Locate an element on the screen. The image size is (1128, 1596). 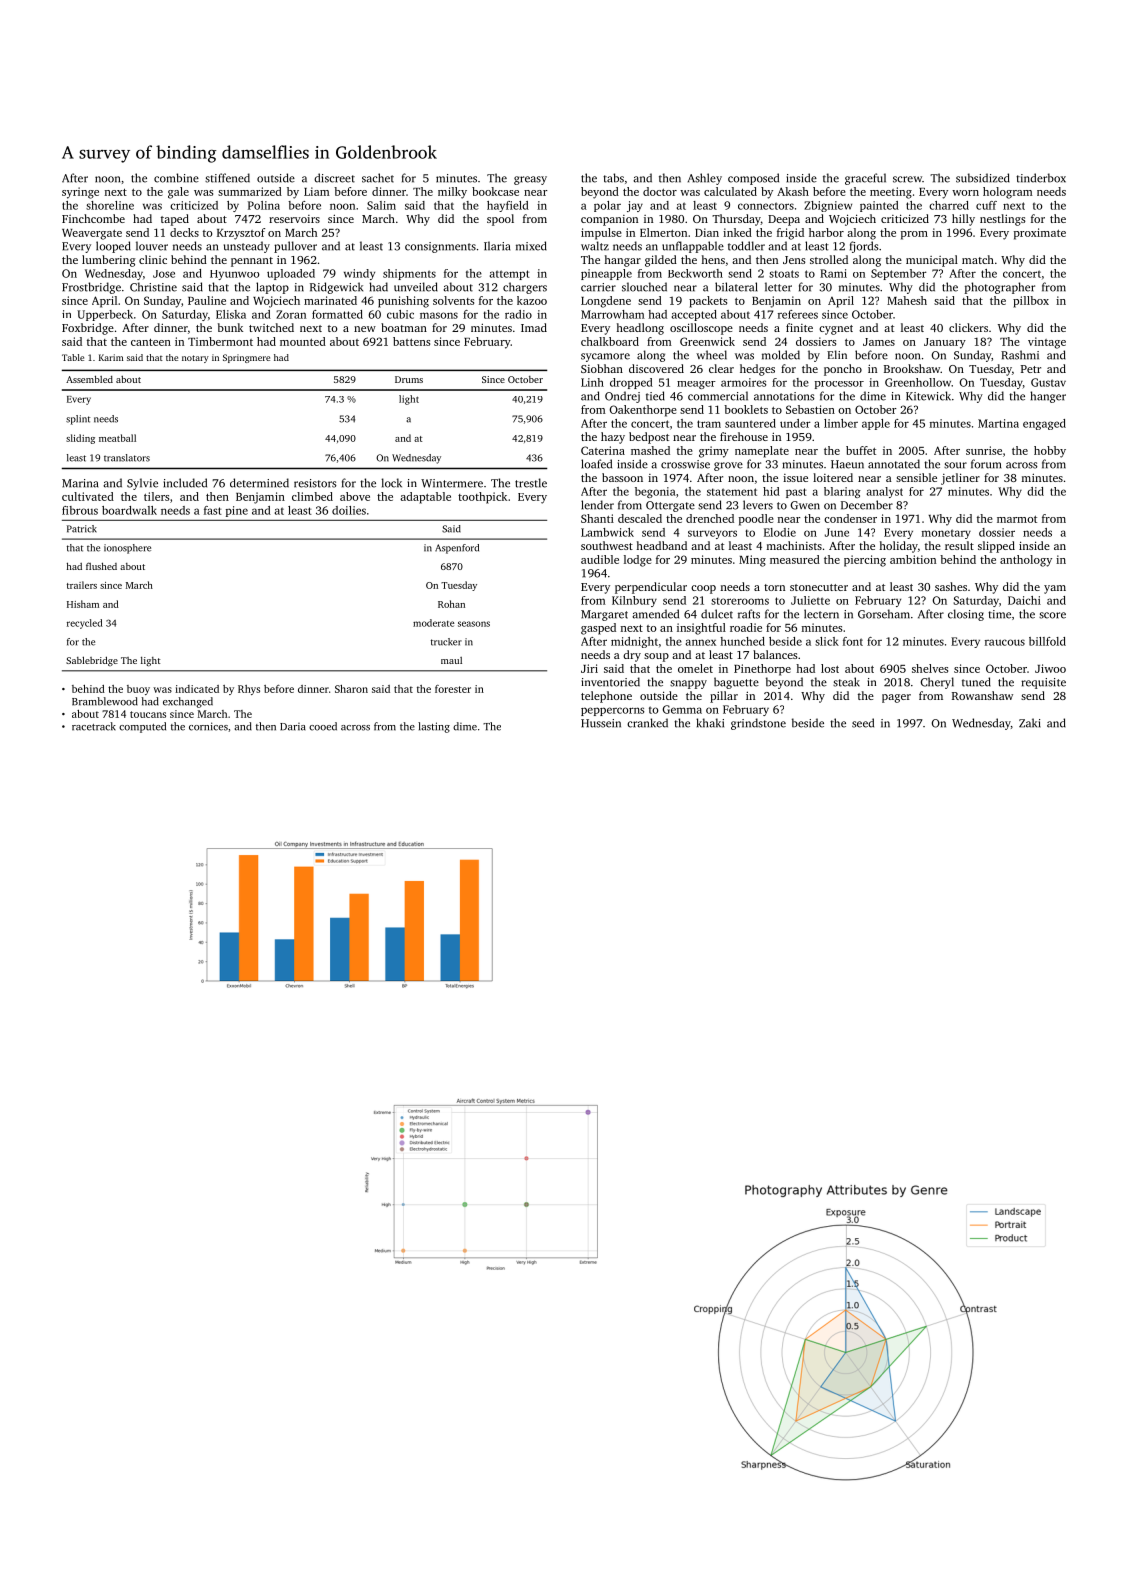
graceful is located at coordinates (865, 179).
